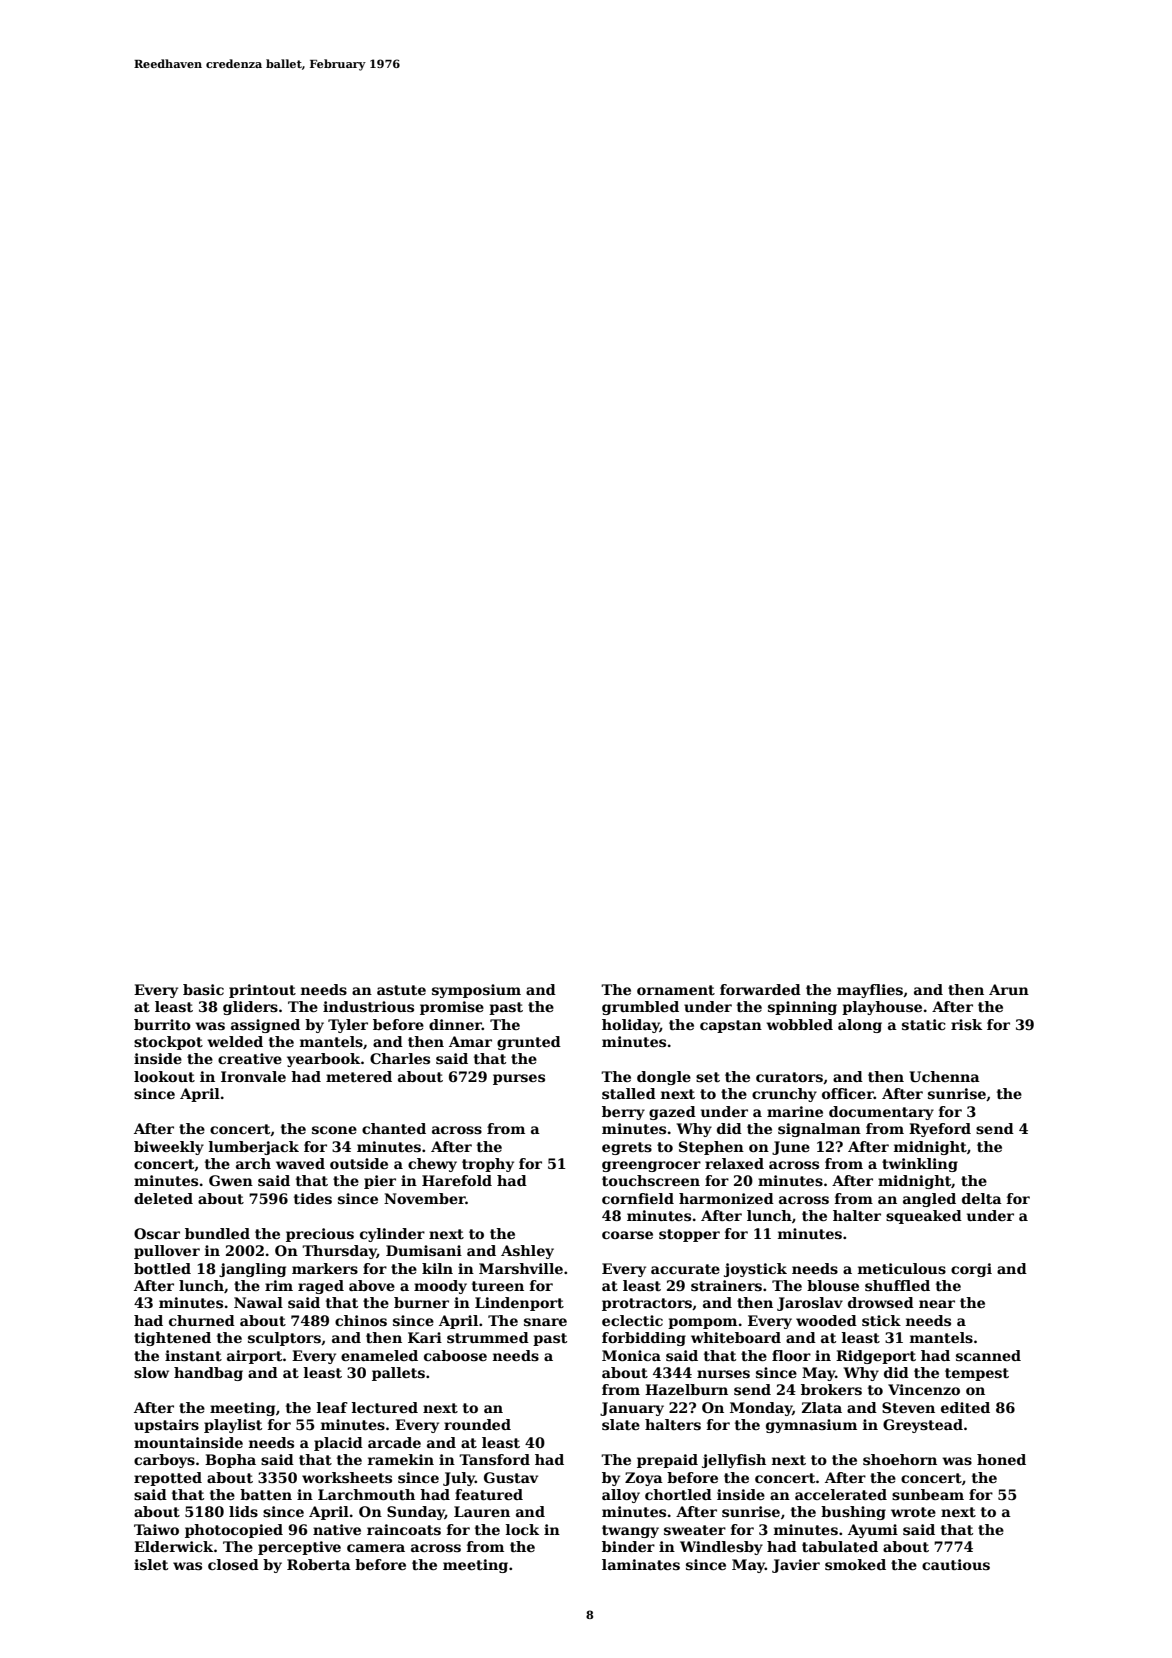 The height and width of the screenshot is (1658, 1172). I want to click on basic, so click(203, 989).
